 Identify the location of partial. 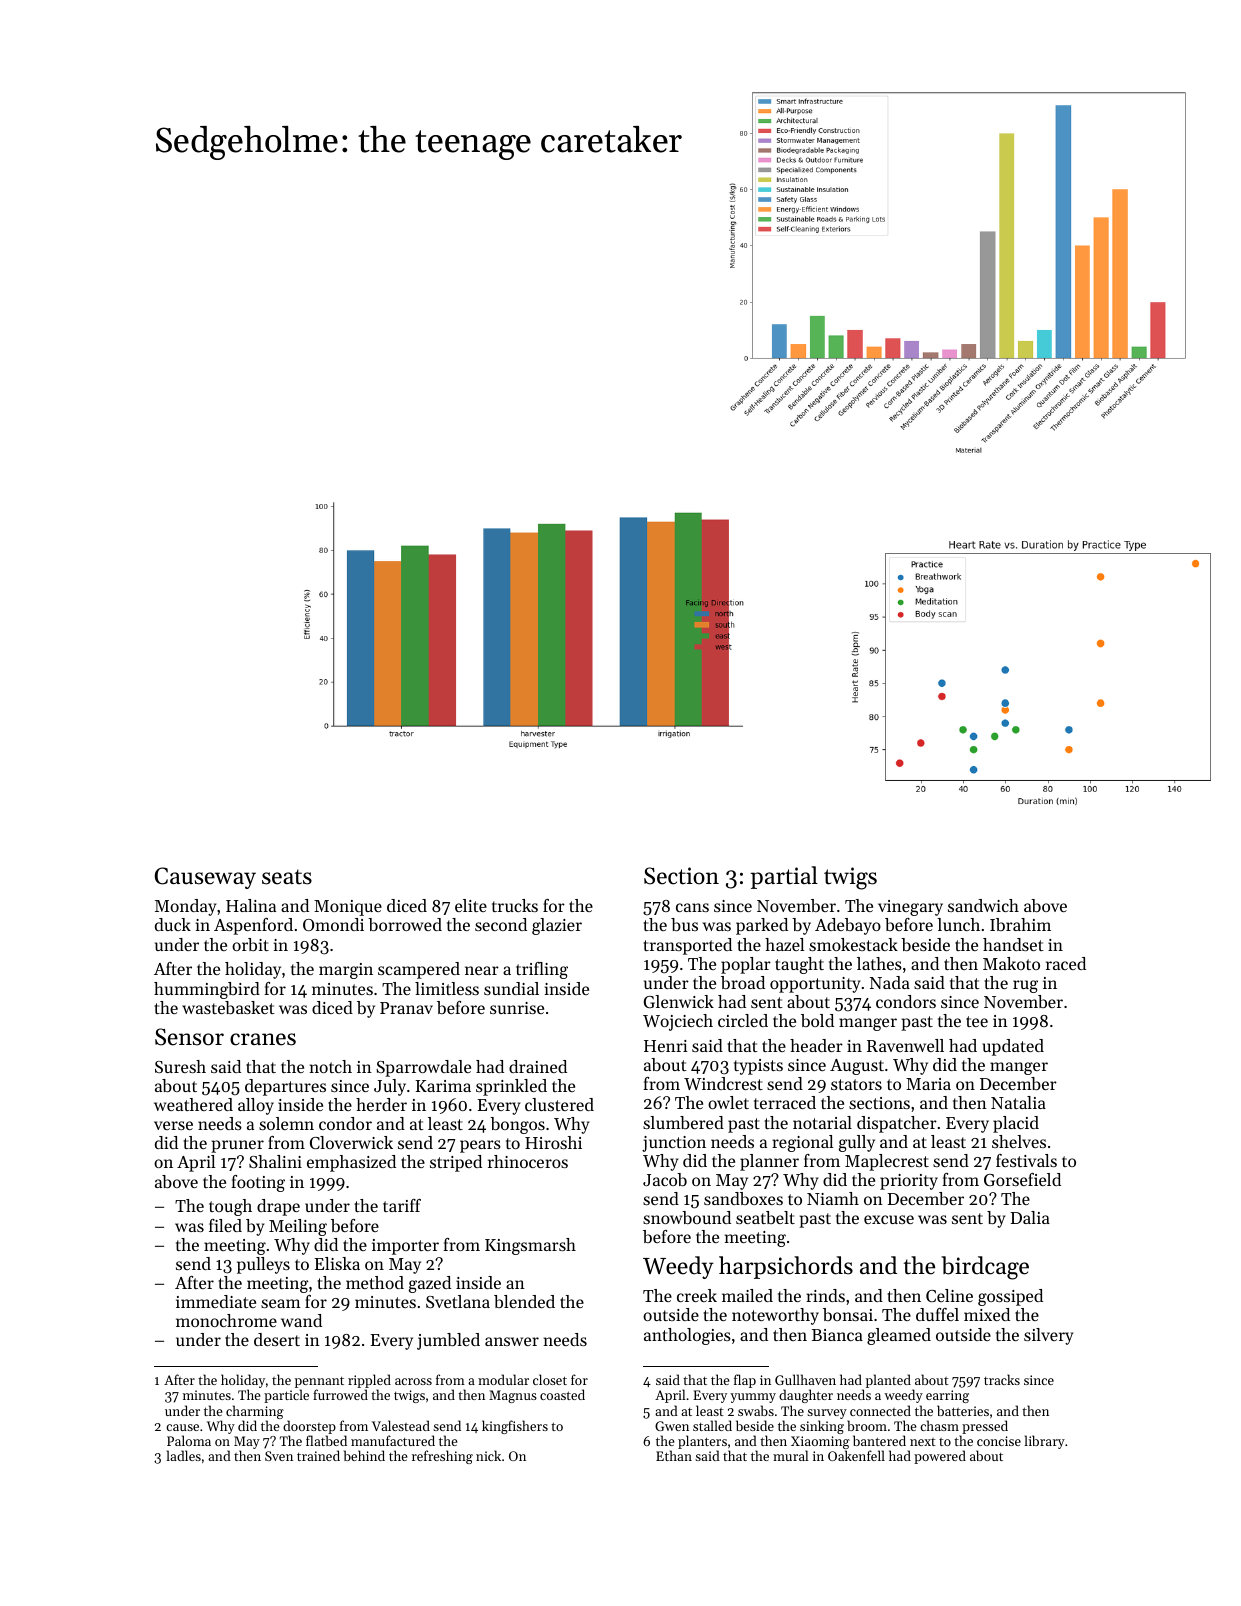
(784, 877).
